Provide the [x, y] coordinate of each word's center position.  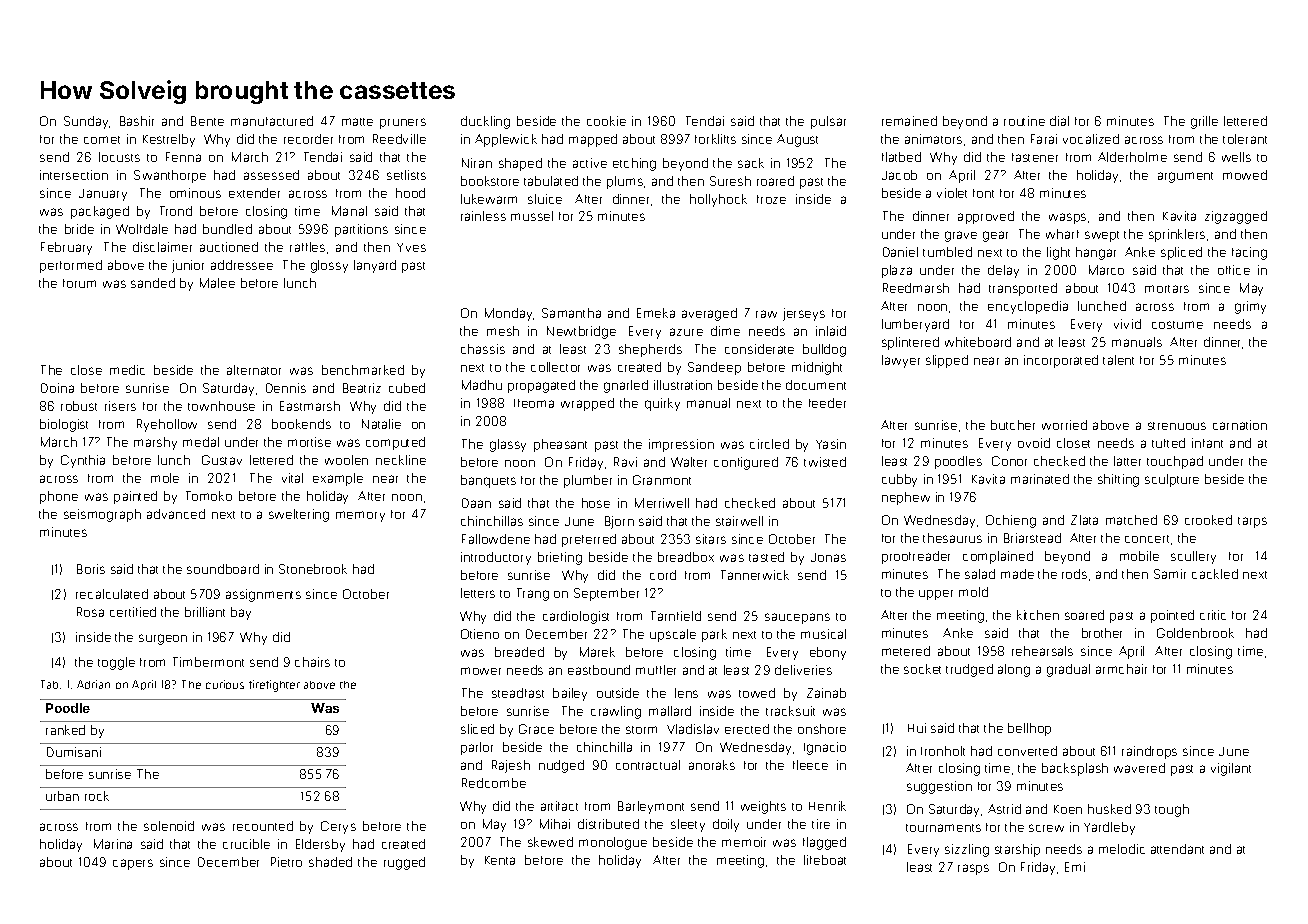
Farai [1044, 139]
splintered [910, 343]
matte [357, 122]
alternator [254, 370]
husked [1109, 809]
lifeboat [825, 860]
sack [751, 163]
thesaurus [952, 538]
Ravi [625, 462]
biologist [64, 425]
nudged [561, 766]
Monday [508, 314]
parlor [477, 748]
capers [133, 864]
